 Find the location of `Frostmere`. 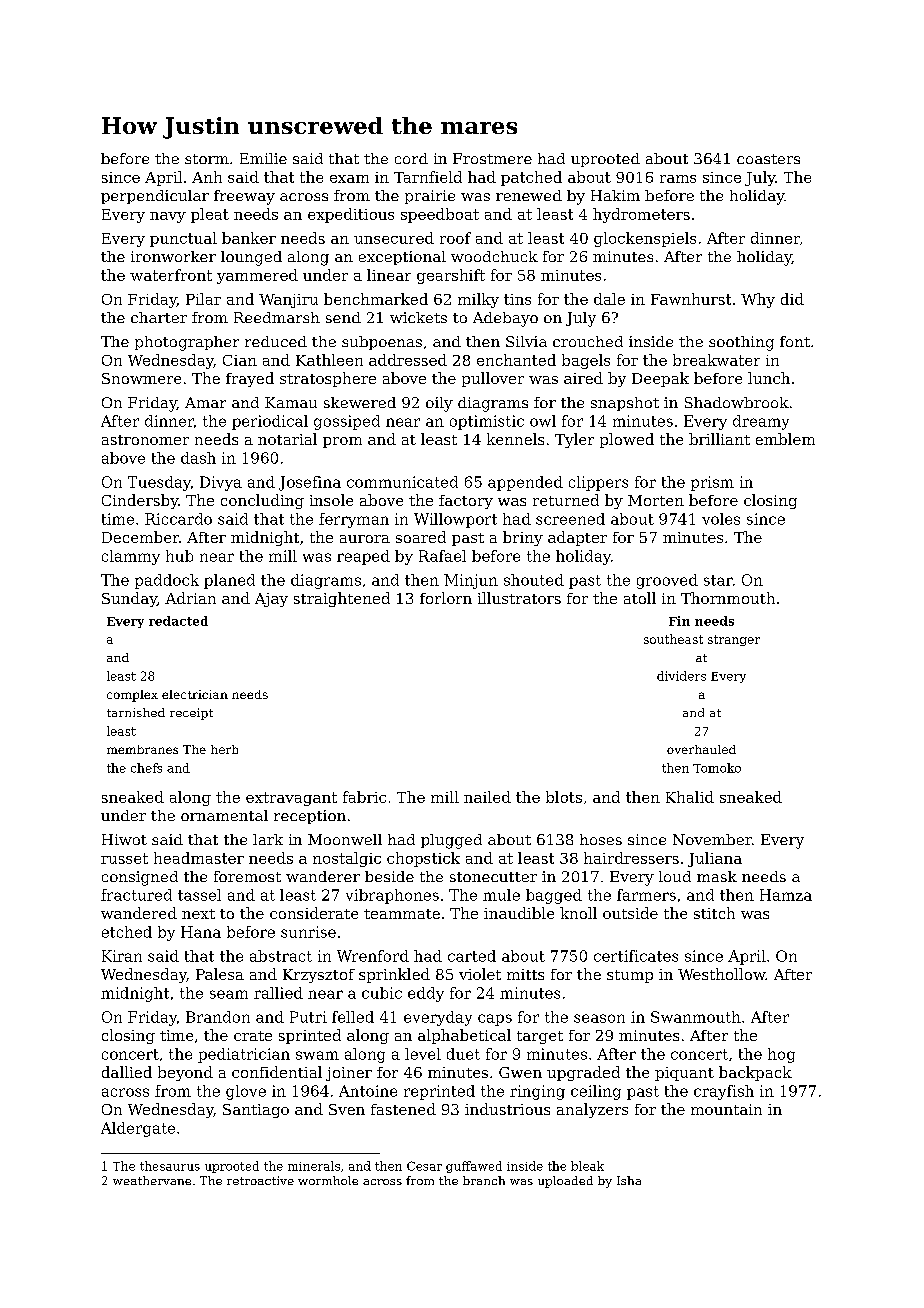

Frostmere is located at coordinates (492, 158).
